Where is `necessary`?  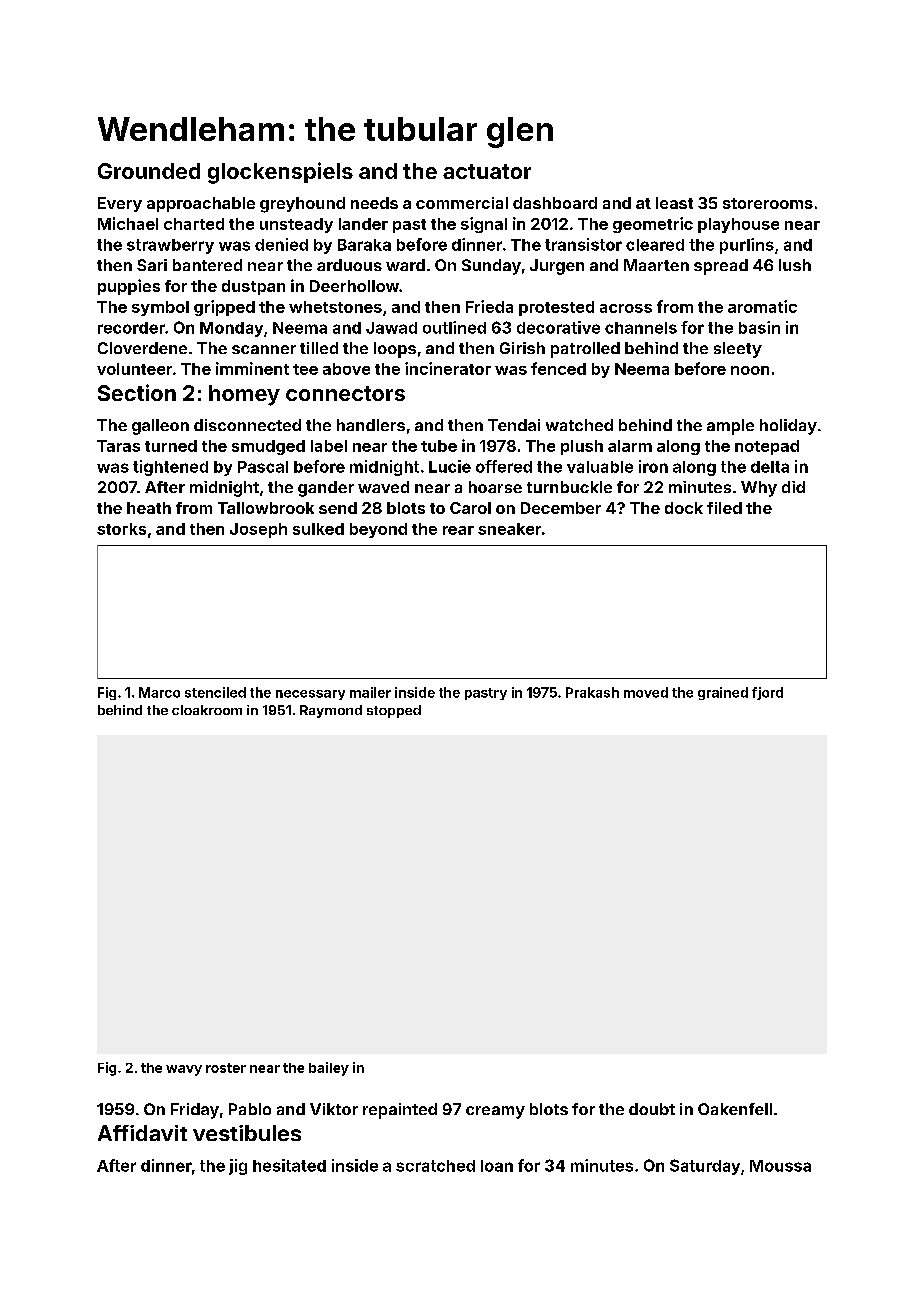
necessary is located at coordinates (310, 695).
